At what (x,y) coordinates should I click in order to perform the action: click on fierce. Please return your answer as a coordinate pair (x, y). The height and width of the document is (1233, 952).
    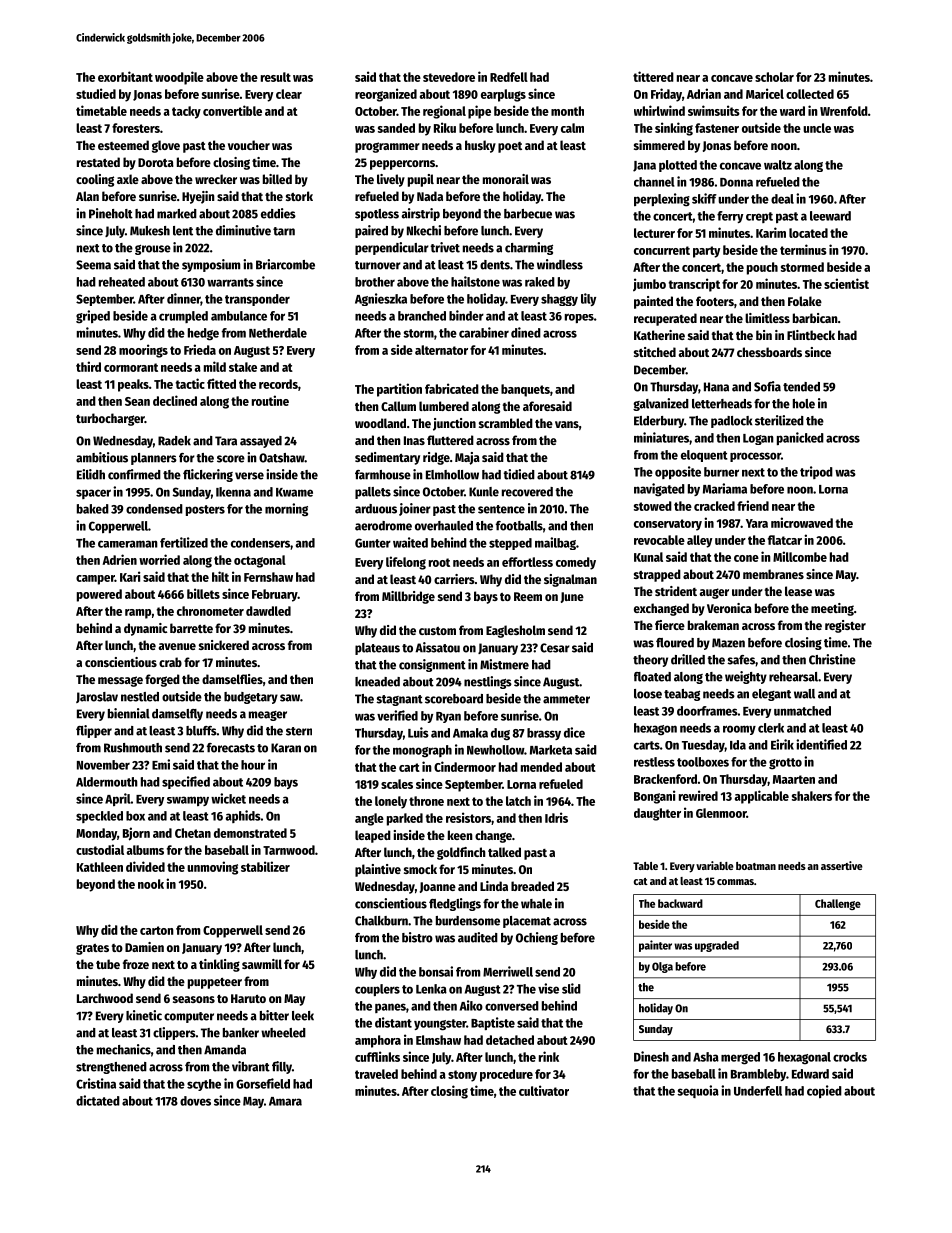
    Looking at the image, I should click on (670, 625).
